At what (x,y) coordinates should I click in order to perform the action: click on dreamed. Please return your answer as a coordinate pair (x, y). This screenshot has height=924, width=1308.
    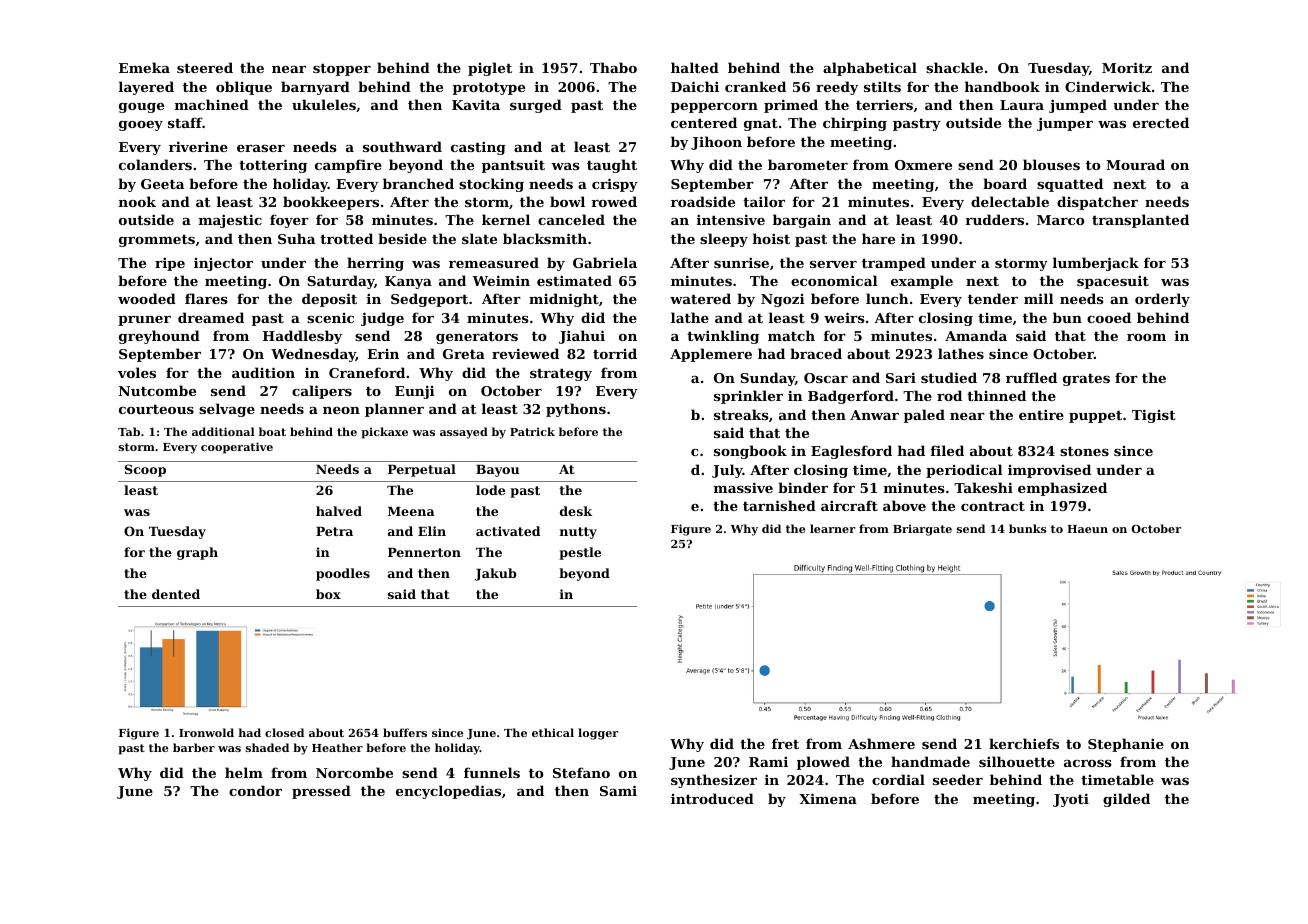
    Looking at the image, I should click on (211, 317).
